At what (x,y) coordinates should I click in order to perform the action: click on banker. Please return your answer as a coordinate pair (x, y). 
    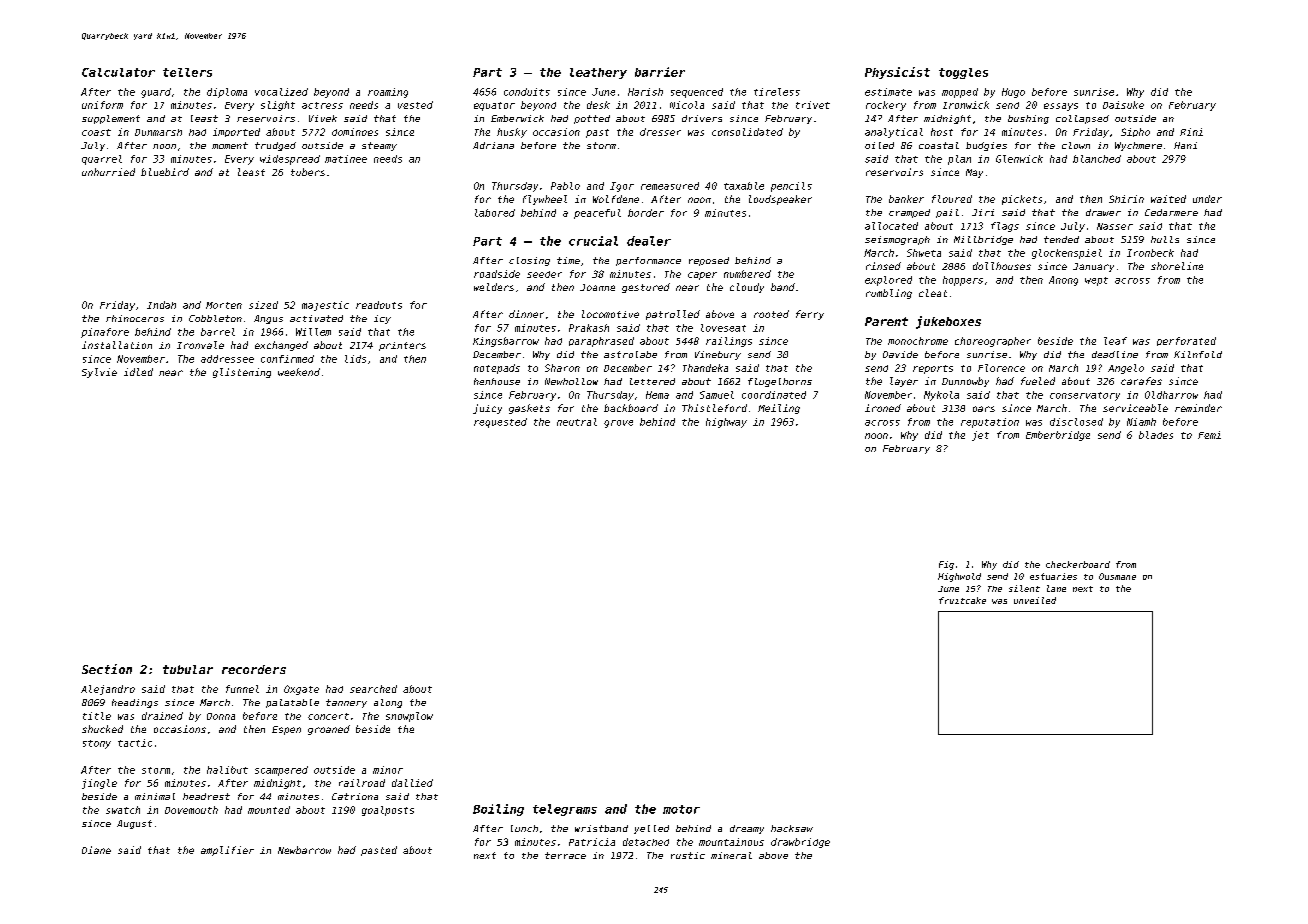
    Looking at the image, I should click on (906, 199).
